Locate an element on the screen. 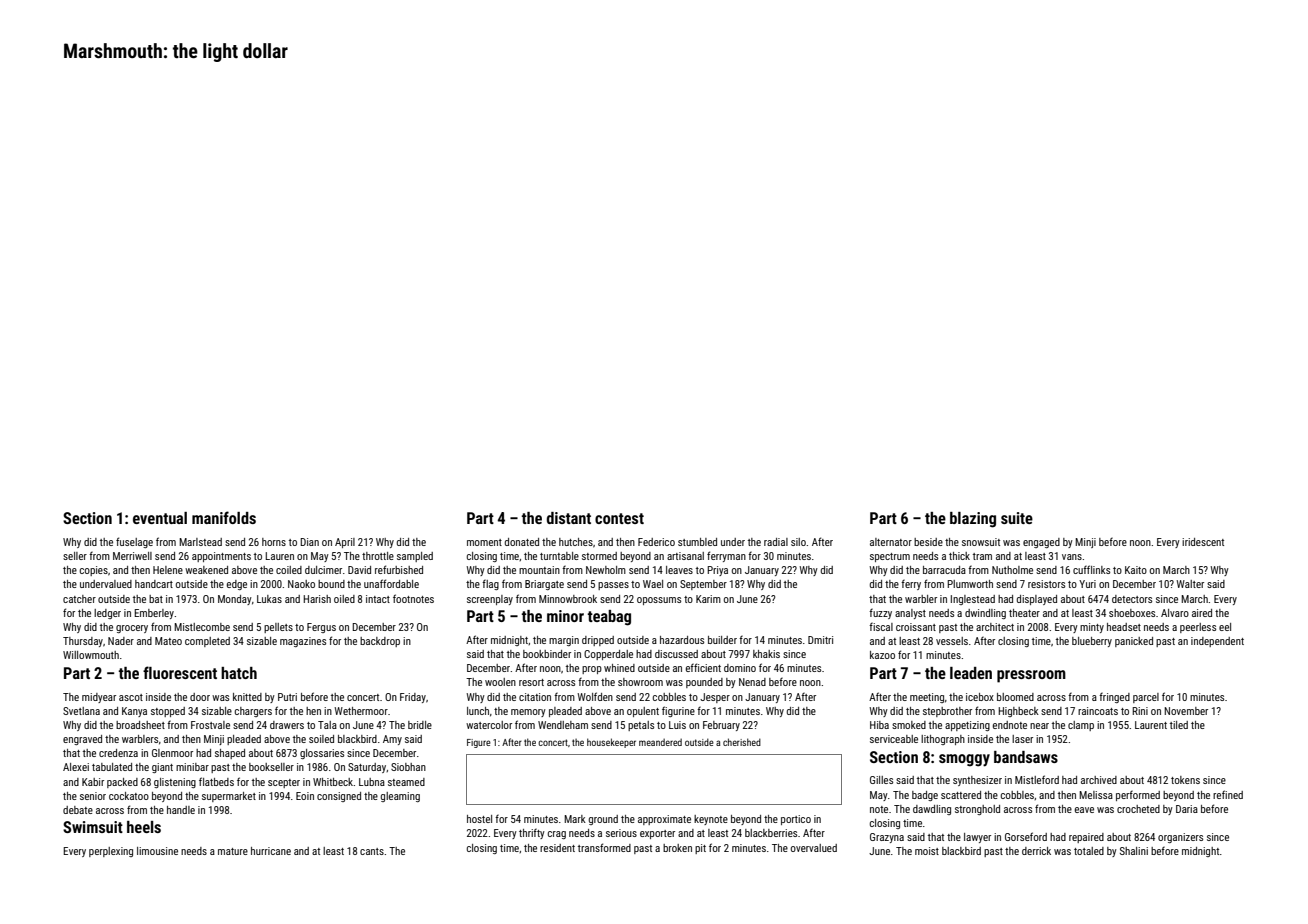  archived is located at coordinates (1099, 780).
